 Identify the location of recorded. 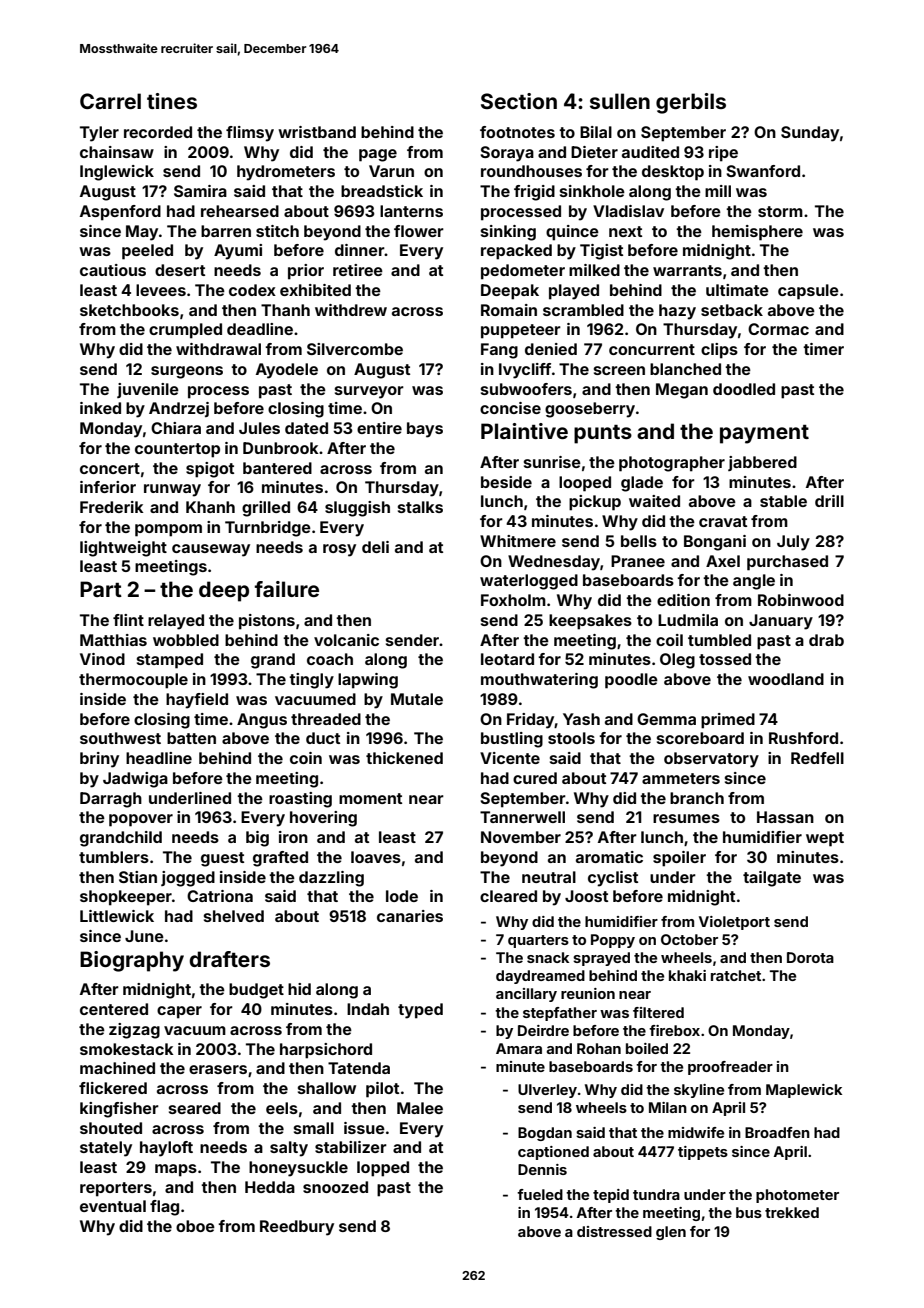
(158, 132).
